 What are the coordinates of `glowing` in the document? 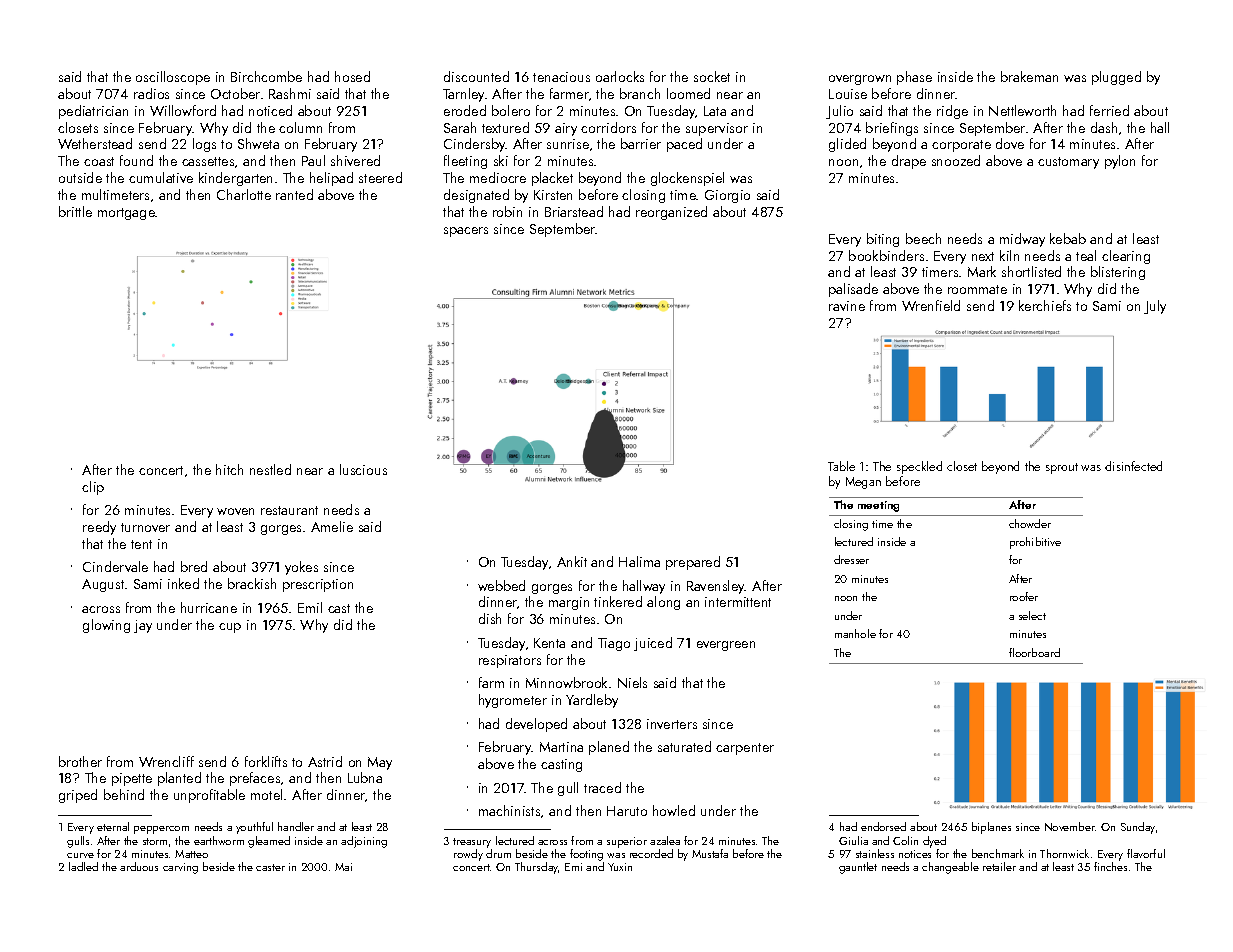 It's located at (106, 626).
